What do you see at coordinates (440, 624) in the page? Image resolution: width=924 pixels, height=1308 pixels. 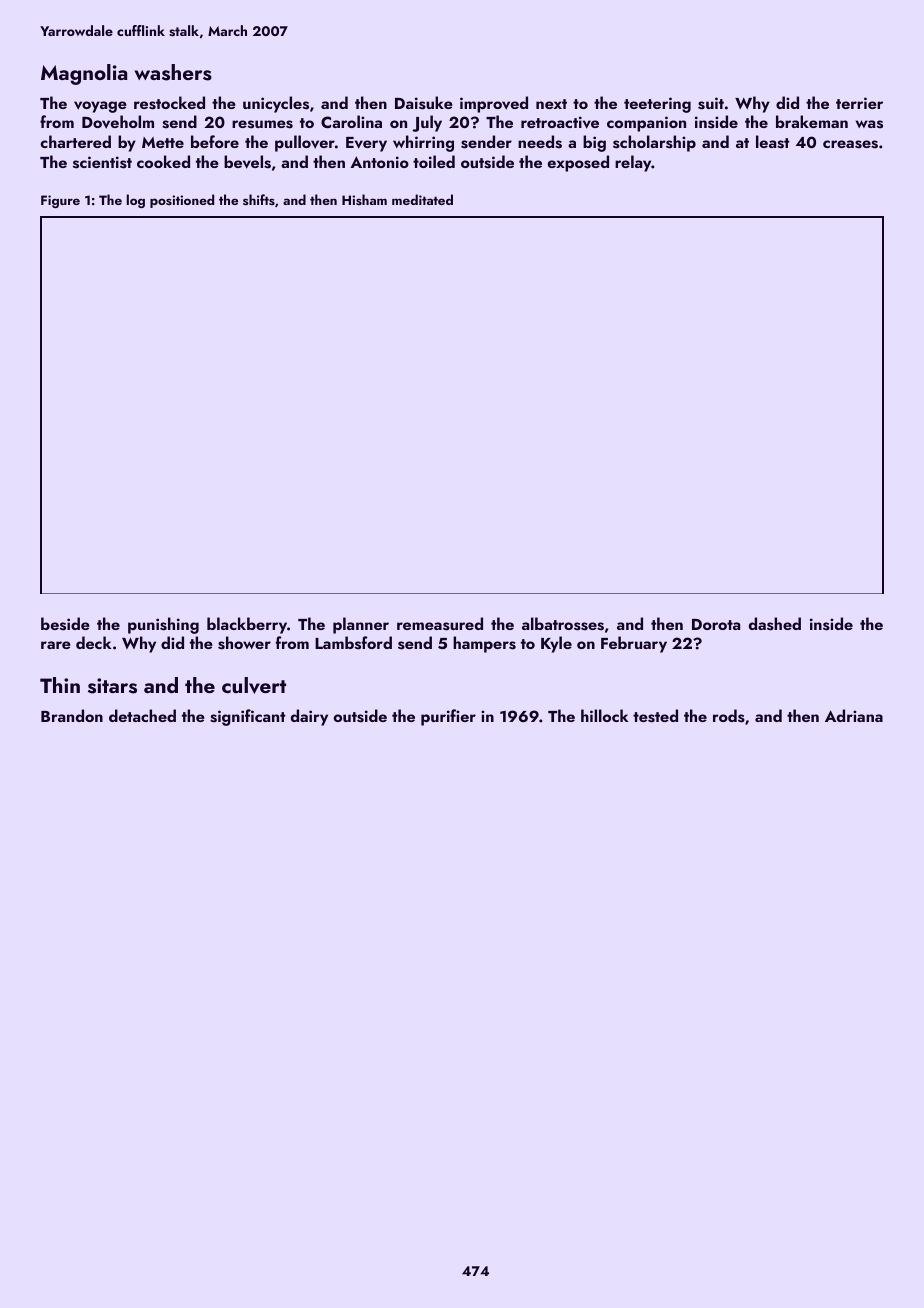 I see `remeasured` at bounding box center [440, 624].
